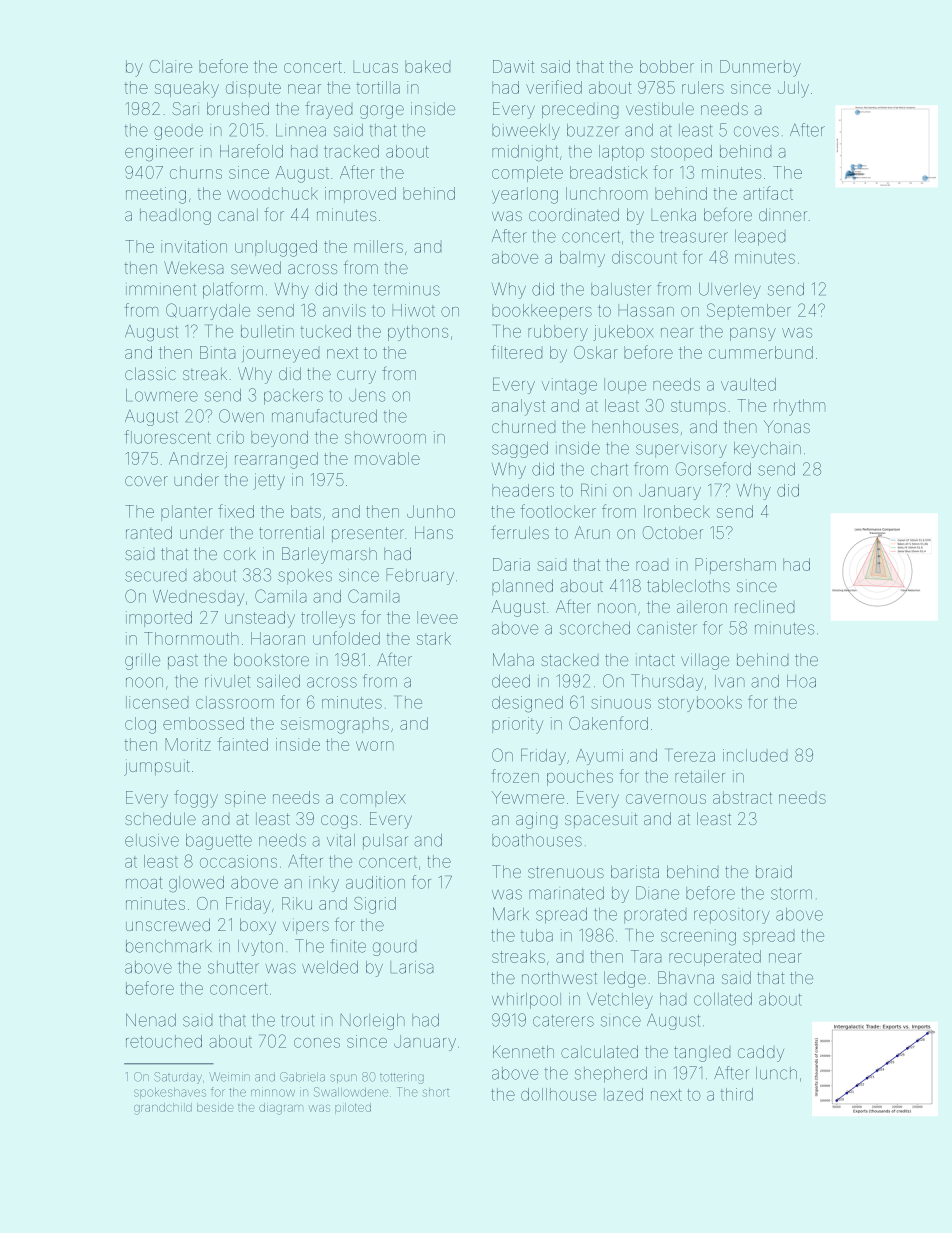 Image resolution: width=952 pixels, height=1233 pixels. Describe the element at coordinates (760, 68) in the screenshot. I see `Dunmerby` at that location.
